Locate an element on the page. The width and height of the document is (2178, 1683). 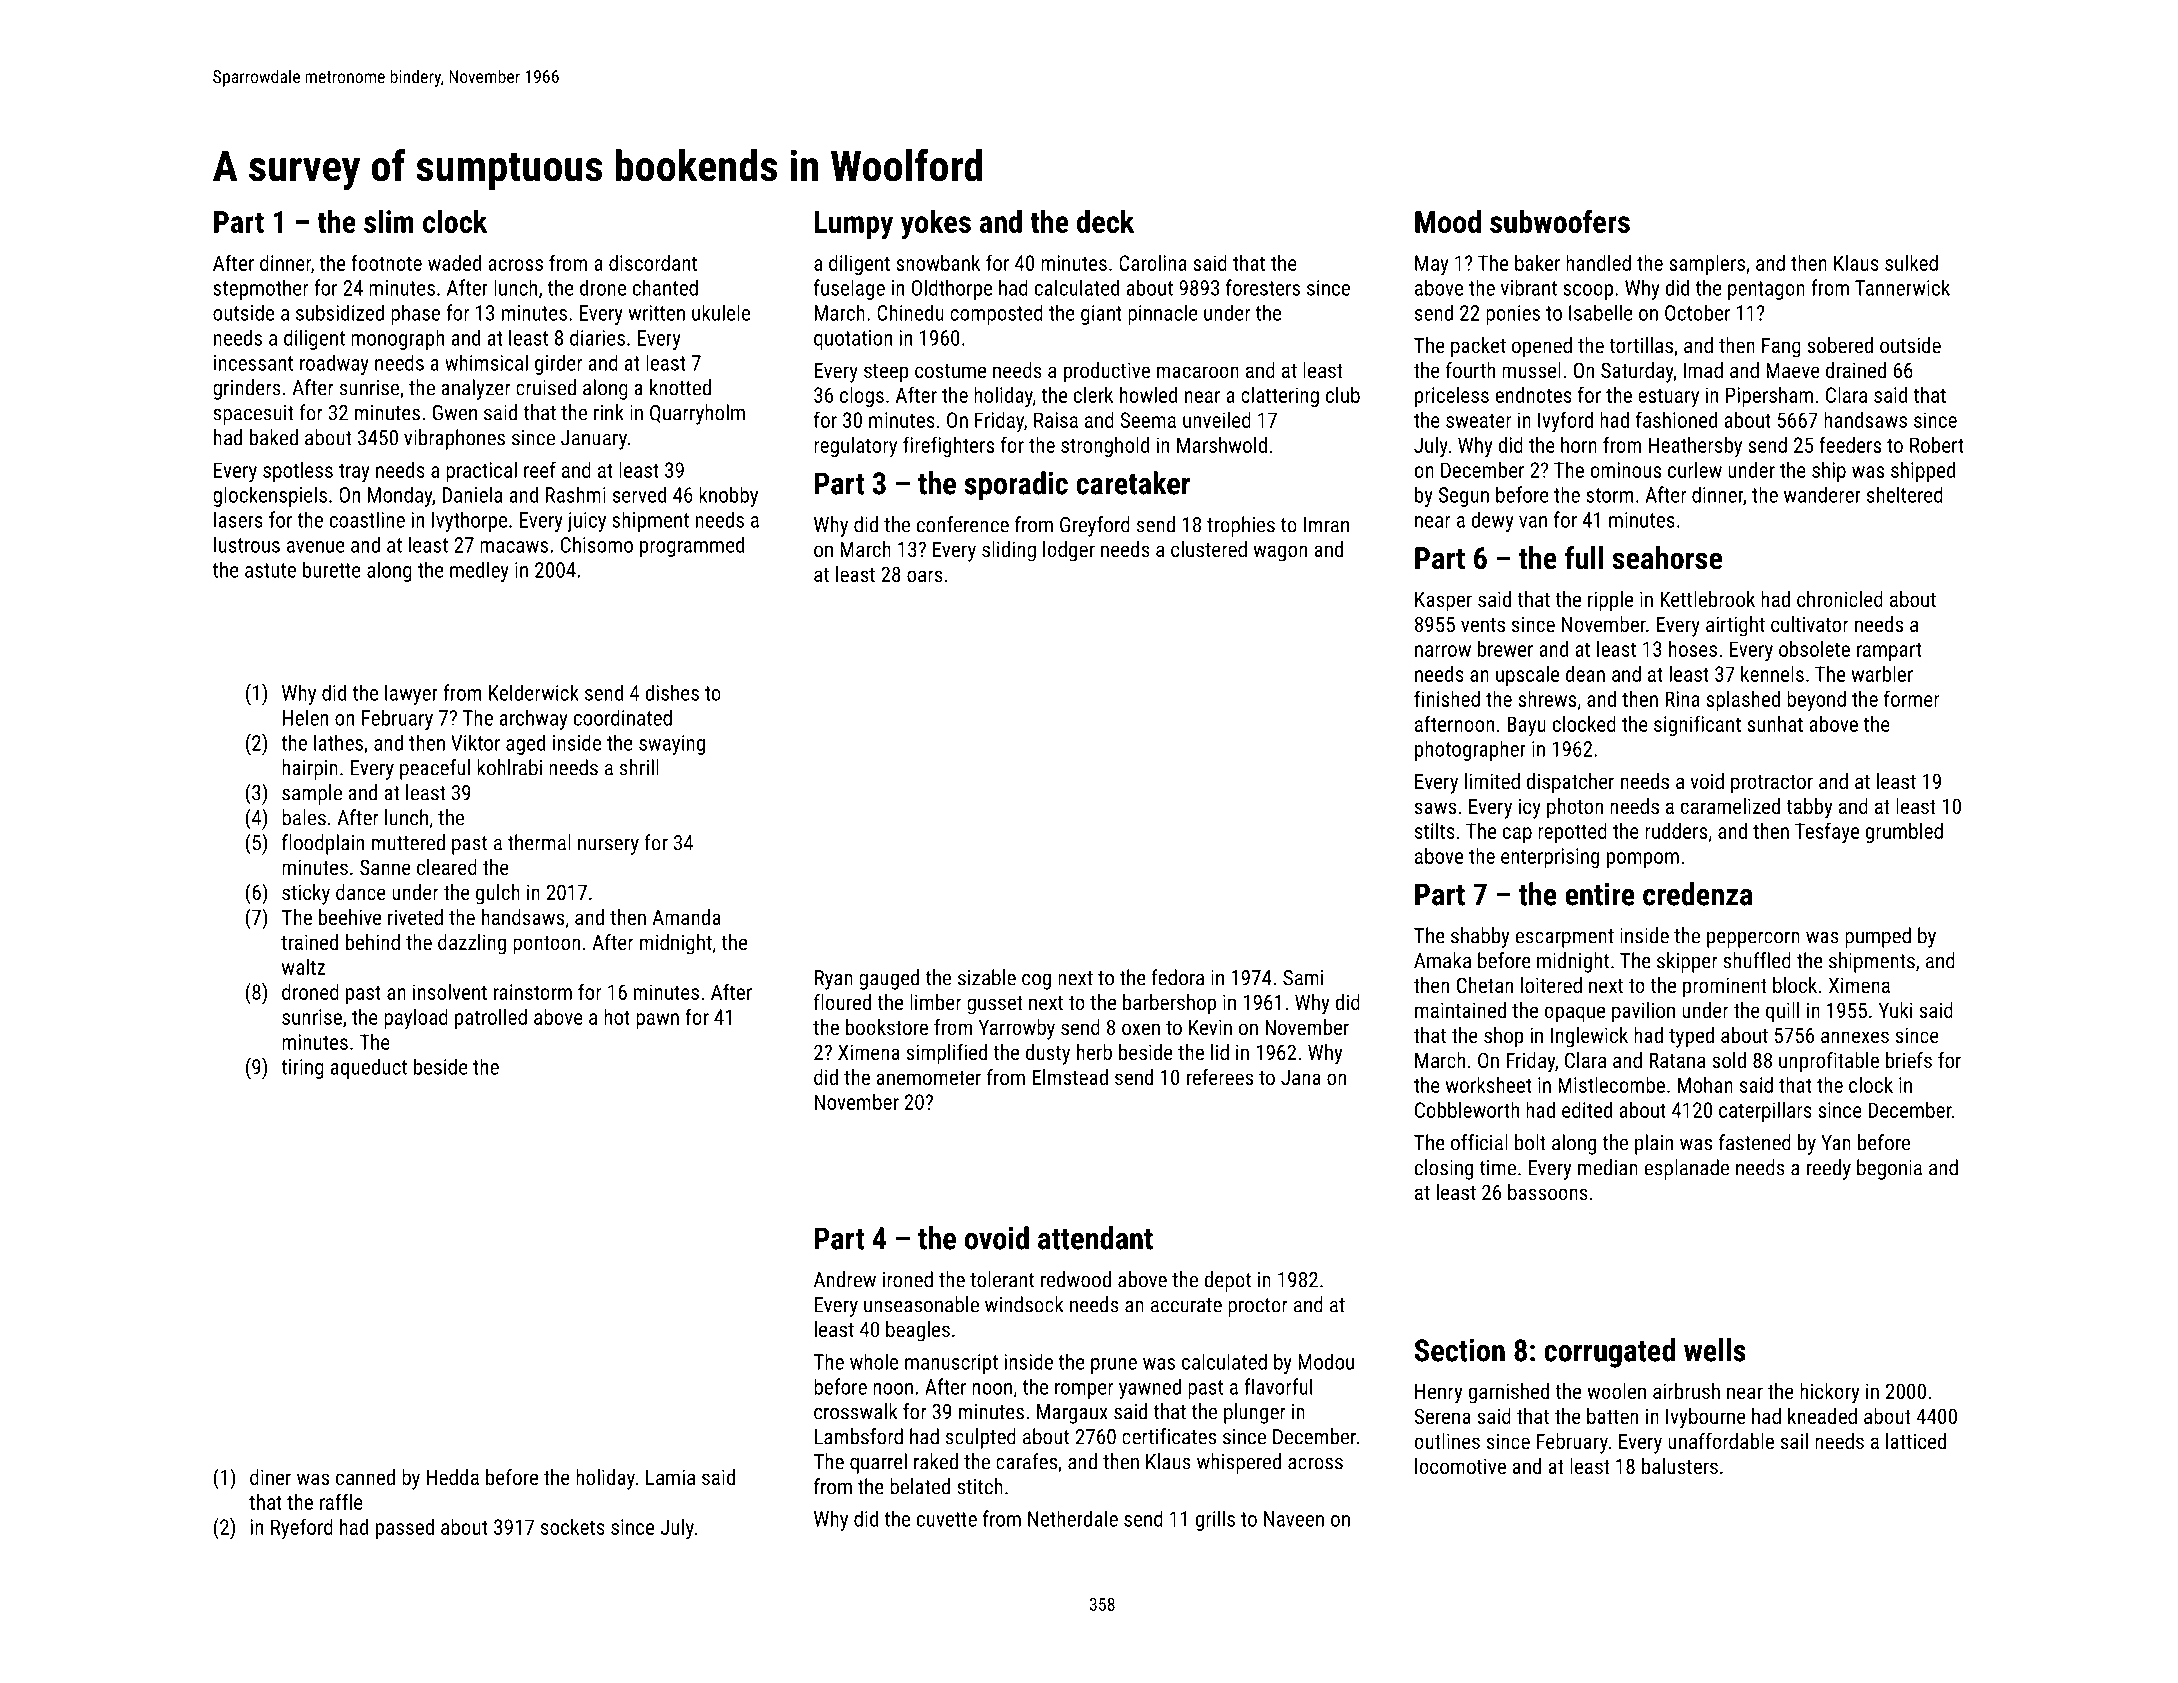
Margaux is located at coordinates (1072, 1414).
